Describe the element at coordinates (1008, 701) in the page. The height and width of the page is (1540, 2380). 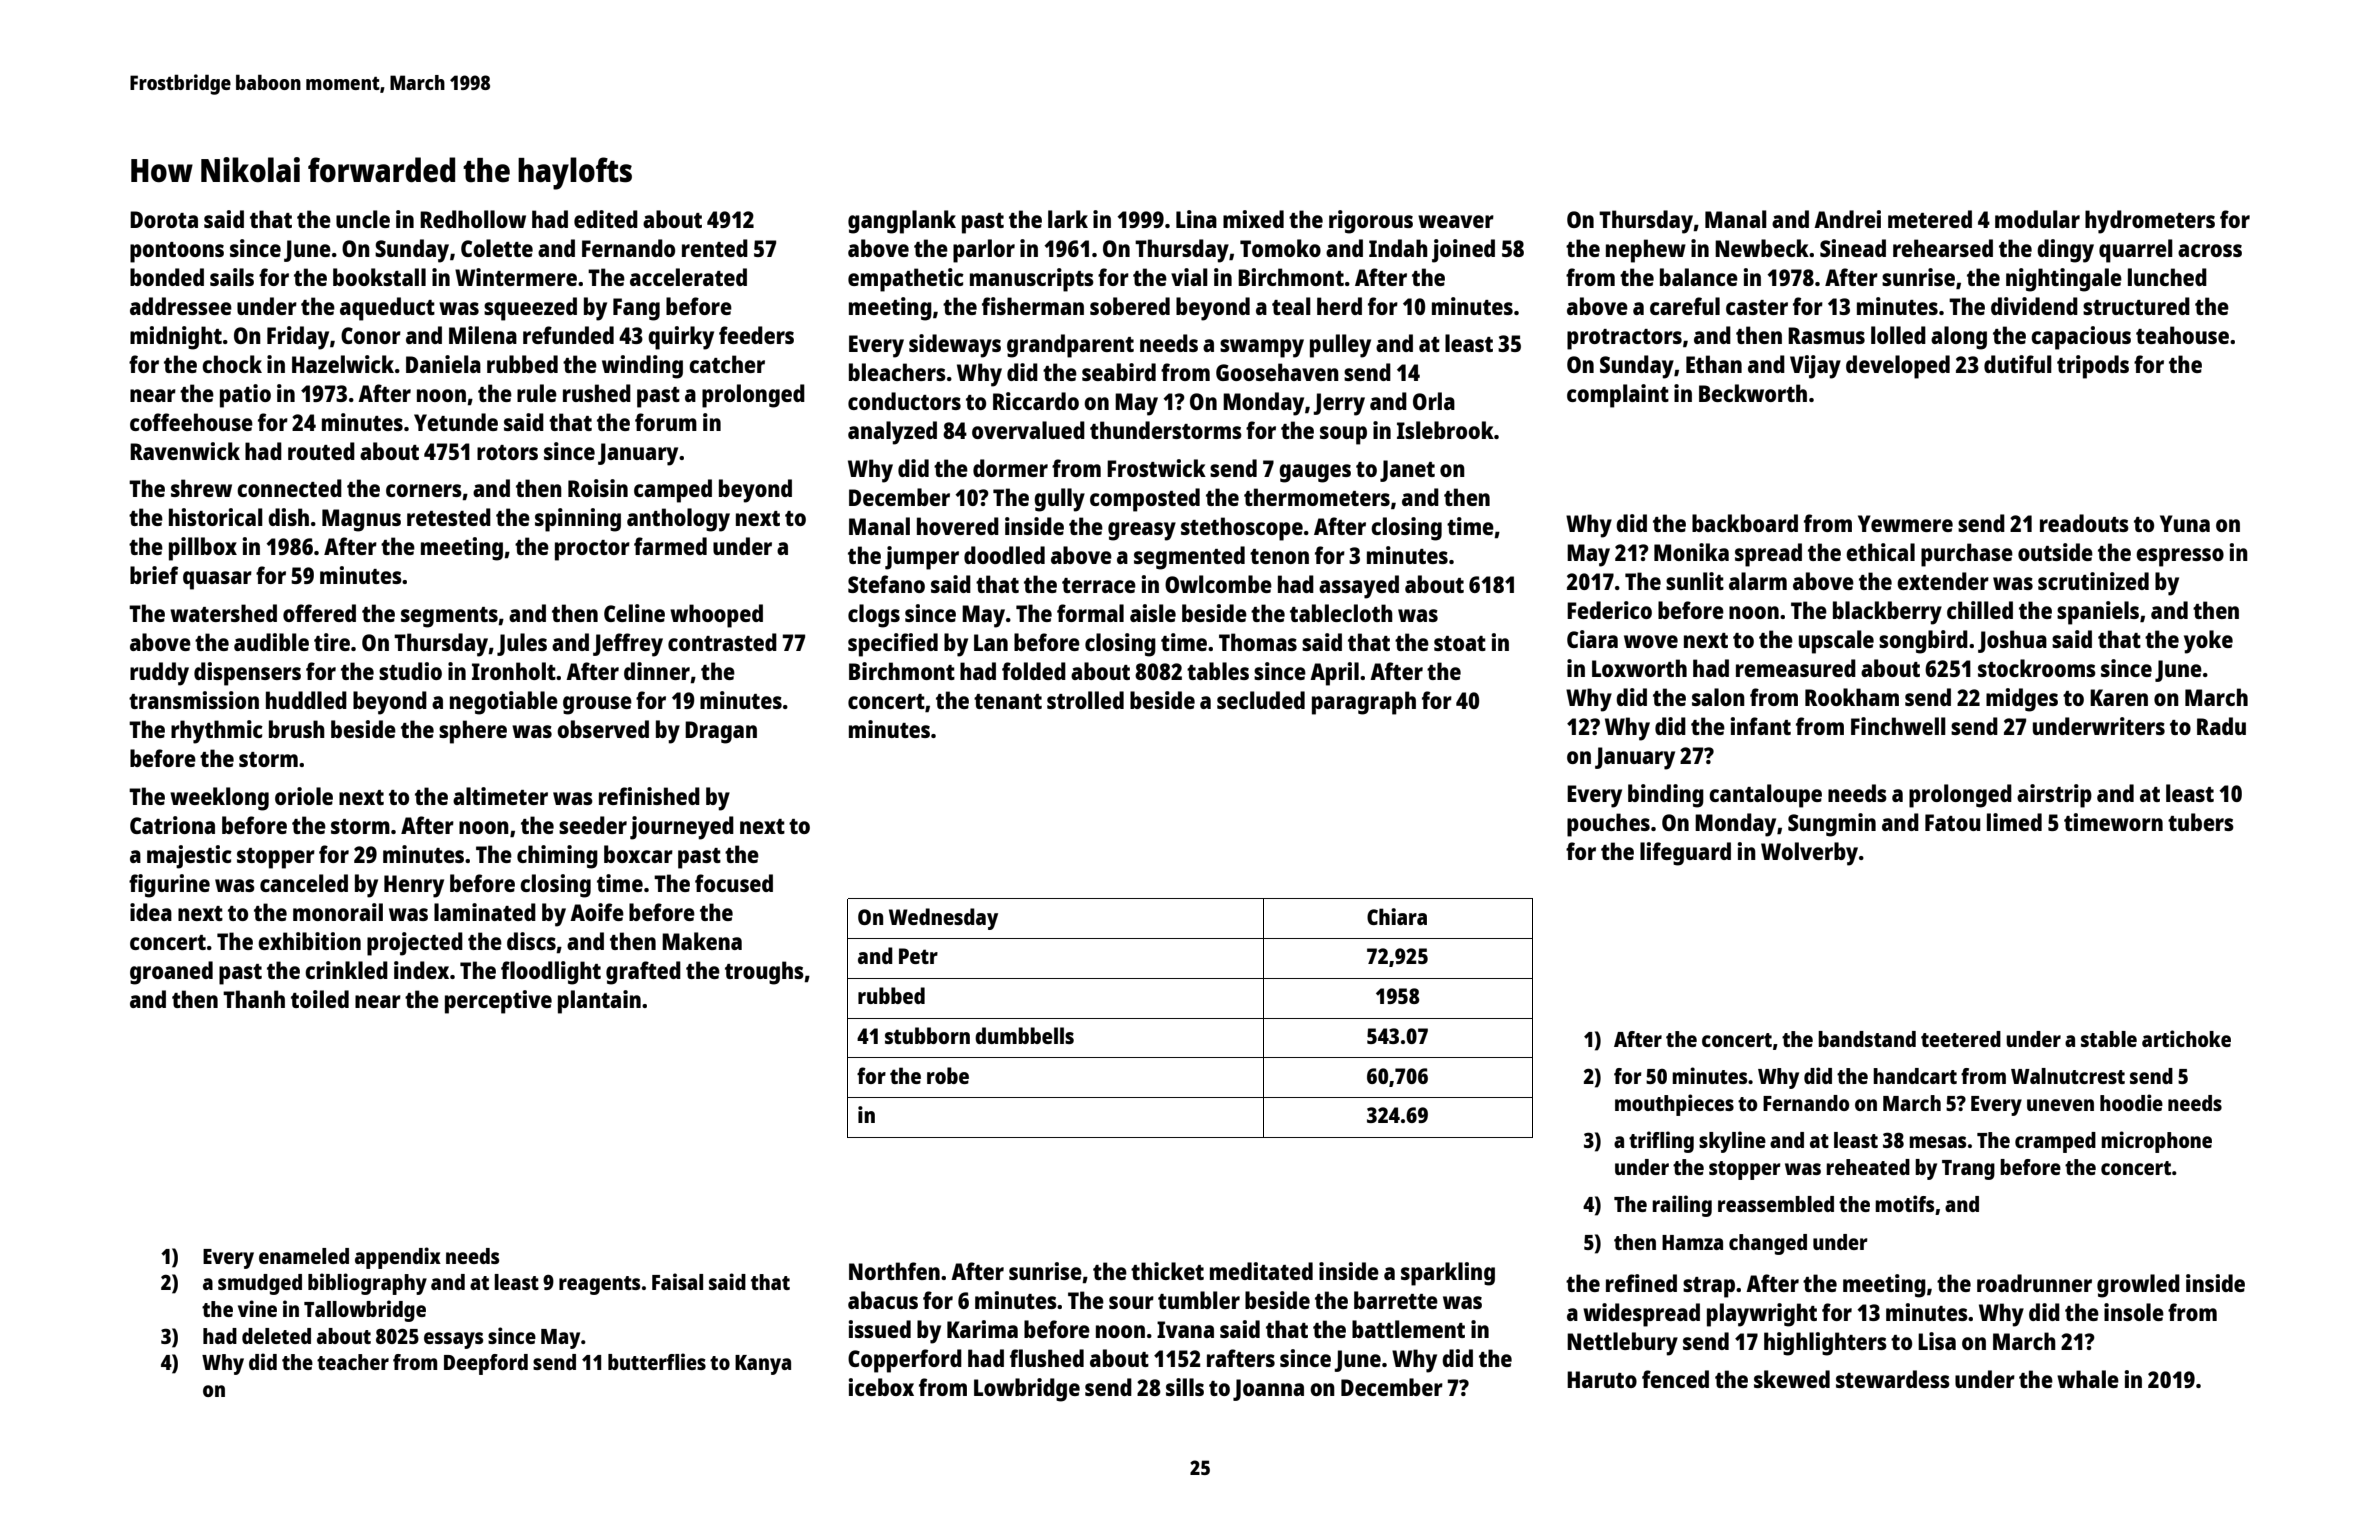
I see `tenant` at that location.
